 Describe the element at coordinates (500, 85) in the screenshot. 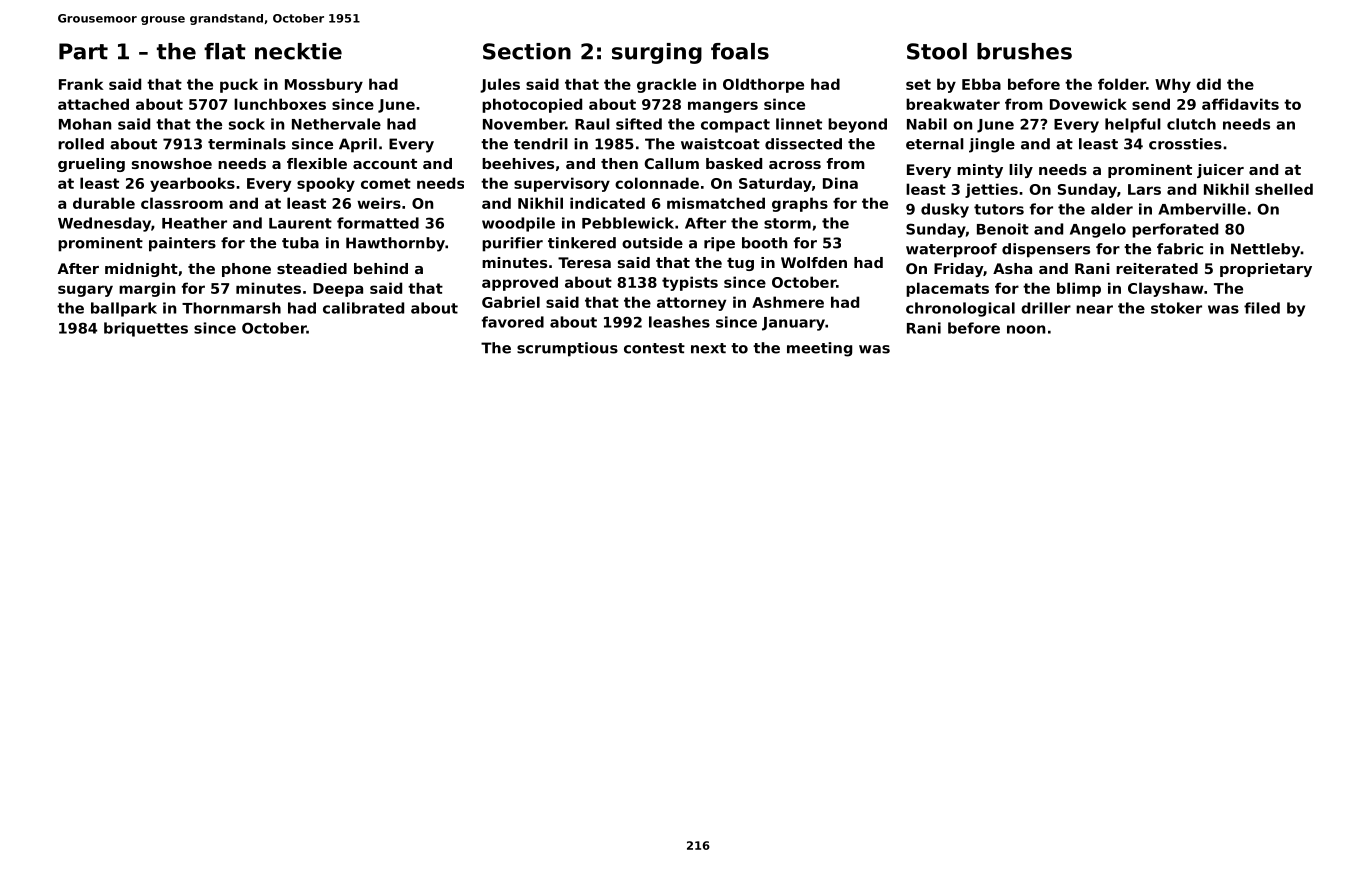

I see `Jules` at that location.
